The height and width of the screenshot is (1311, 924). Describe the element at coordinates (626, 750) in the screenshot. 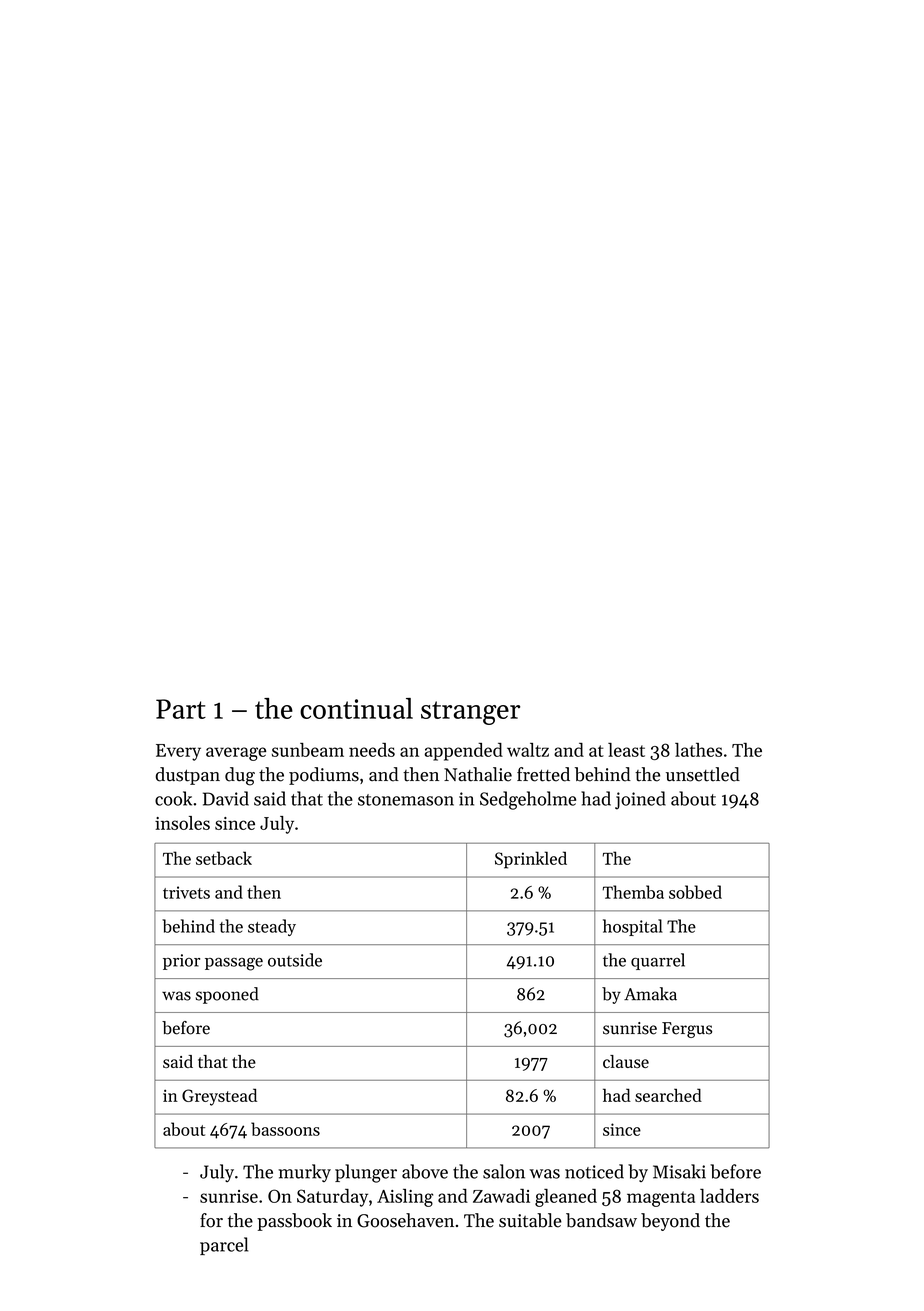

I see `least` at that location.
